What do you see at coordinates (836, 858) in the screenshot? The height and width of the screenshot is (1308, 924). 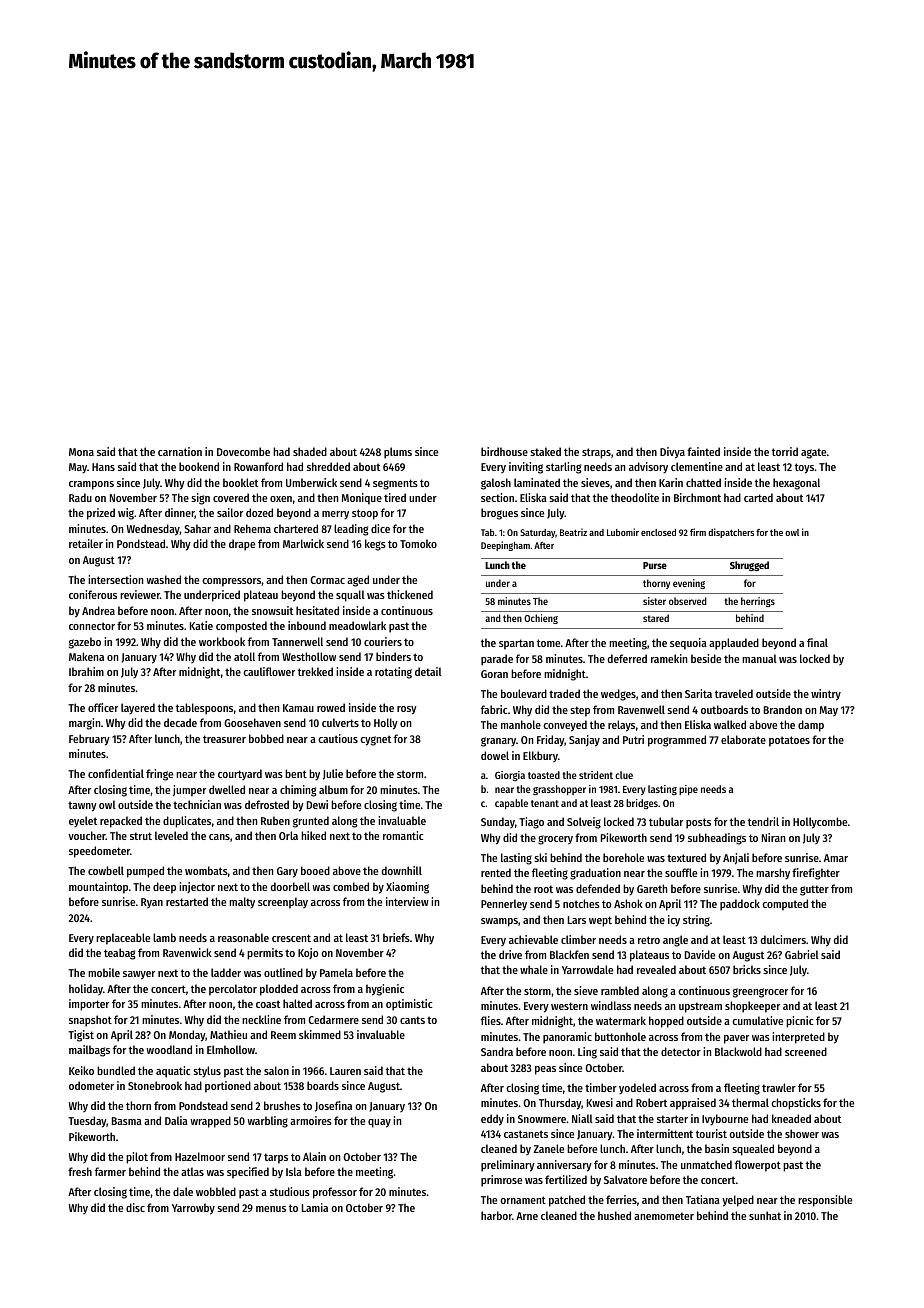 I see `Amar` at bounding box center [836, 858].
